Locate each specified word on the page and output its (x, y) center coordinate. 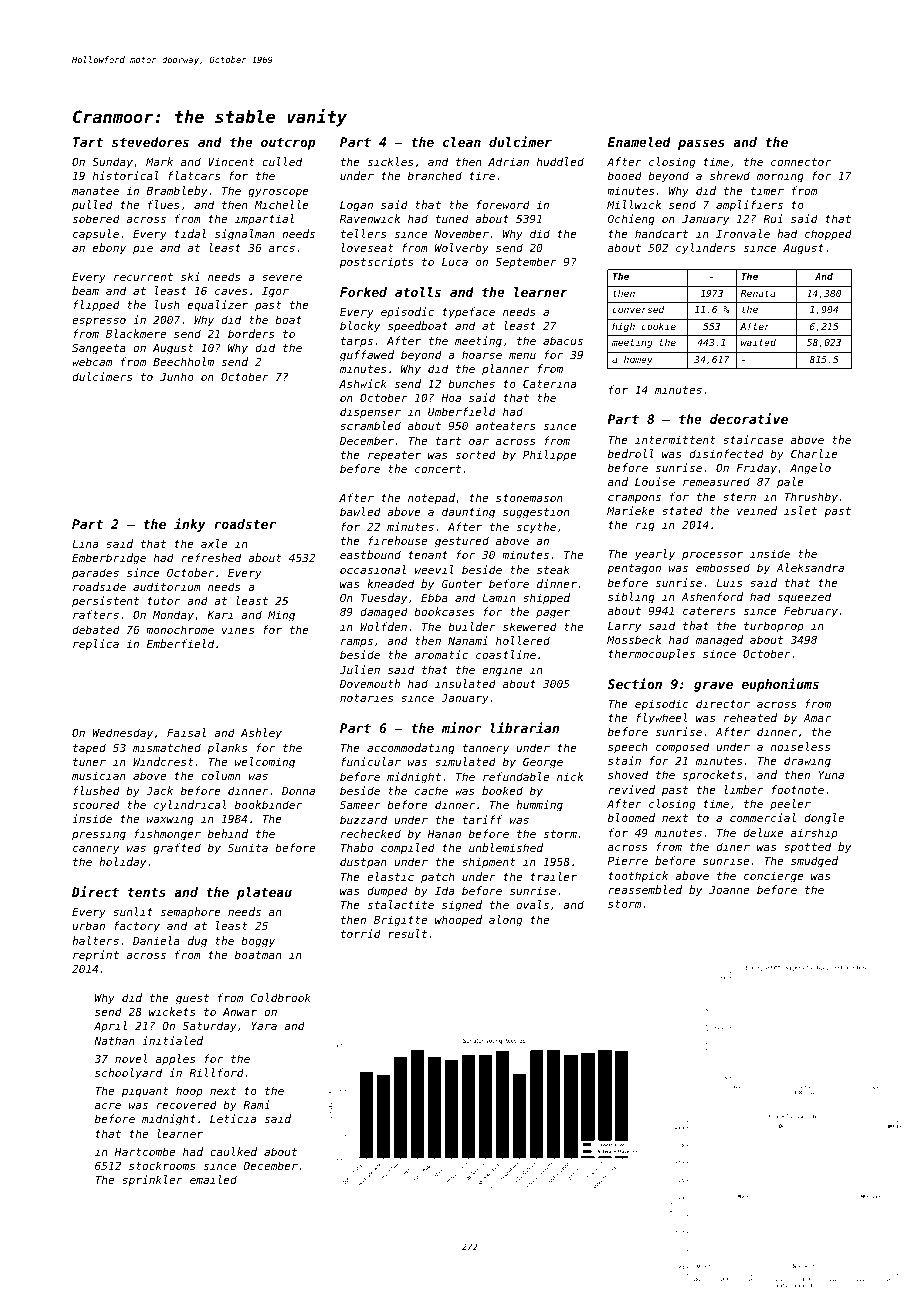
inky (190, 525)
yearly (655, 555)
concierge (774, 877)
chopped (828, 235)
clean (462, 142)
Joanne (729, 890)
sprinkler (152, 1180)
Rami (256, 1104)
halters (95, 940)
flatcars (194, 175)
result (407, 933)
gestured (462, 542)
